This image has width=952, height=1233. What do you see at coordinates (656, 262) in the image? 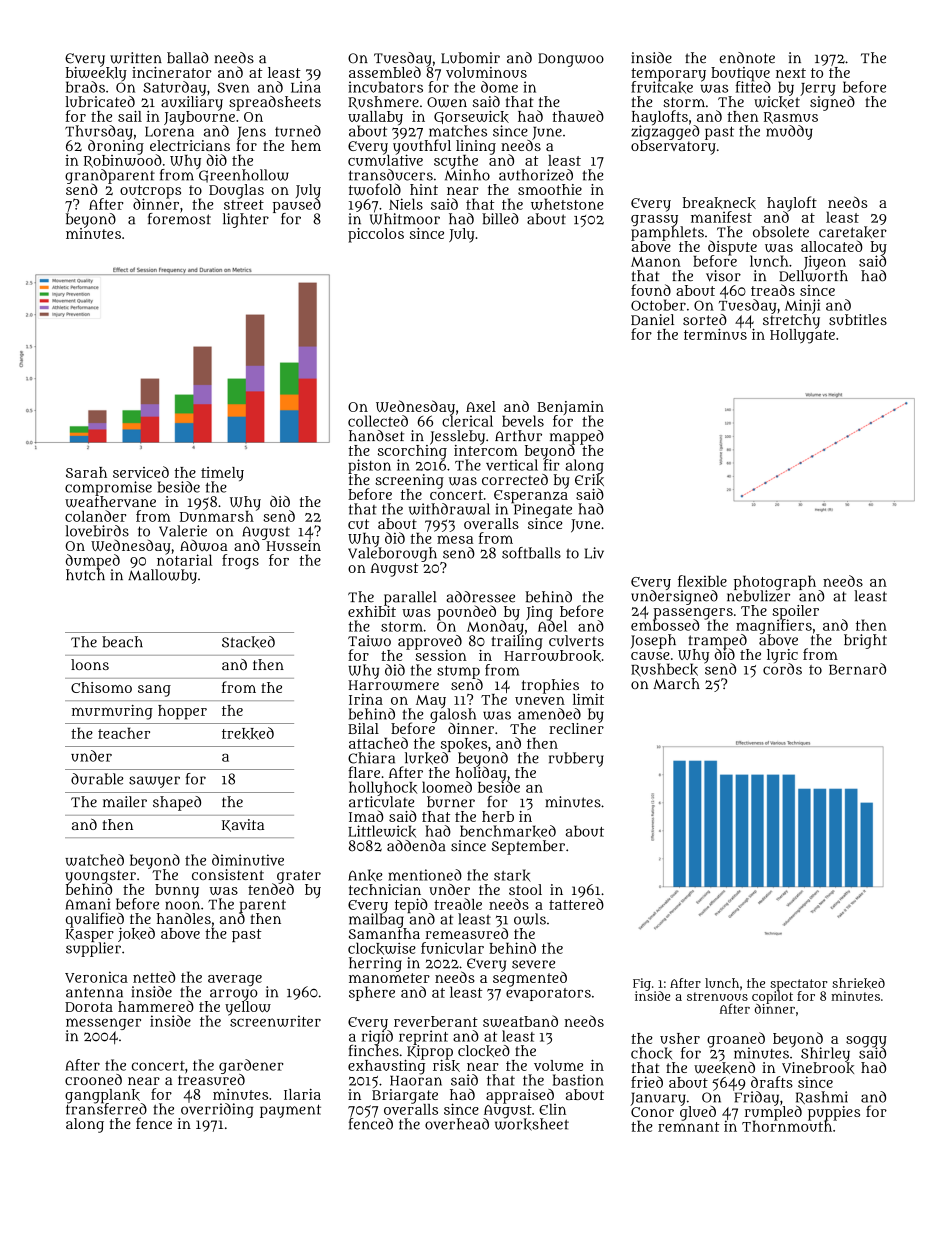
I see `Manon` at bounding box center [656, 262].
